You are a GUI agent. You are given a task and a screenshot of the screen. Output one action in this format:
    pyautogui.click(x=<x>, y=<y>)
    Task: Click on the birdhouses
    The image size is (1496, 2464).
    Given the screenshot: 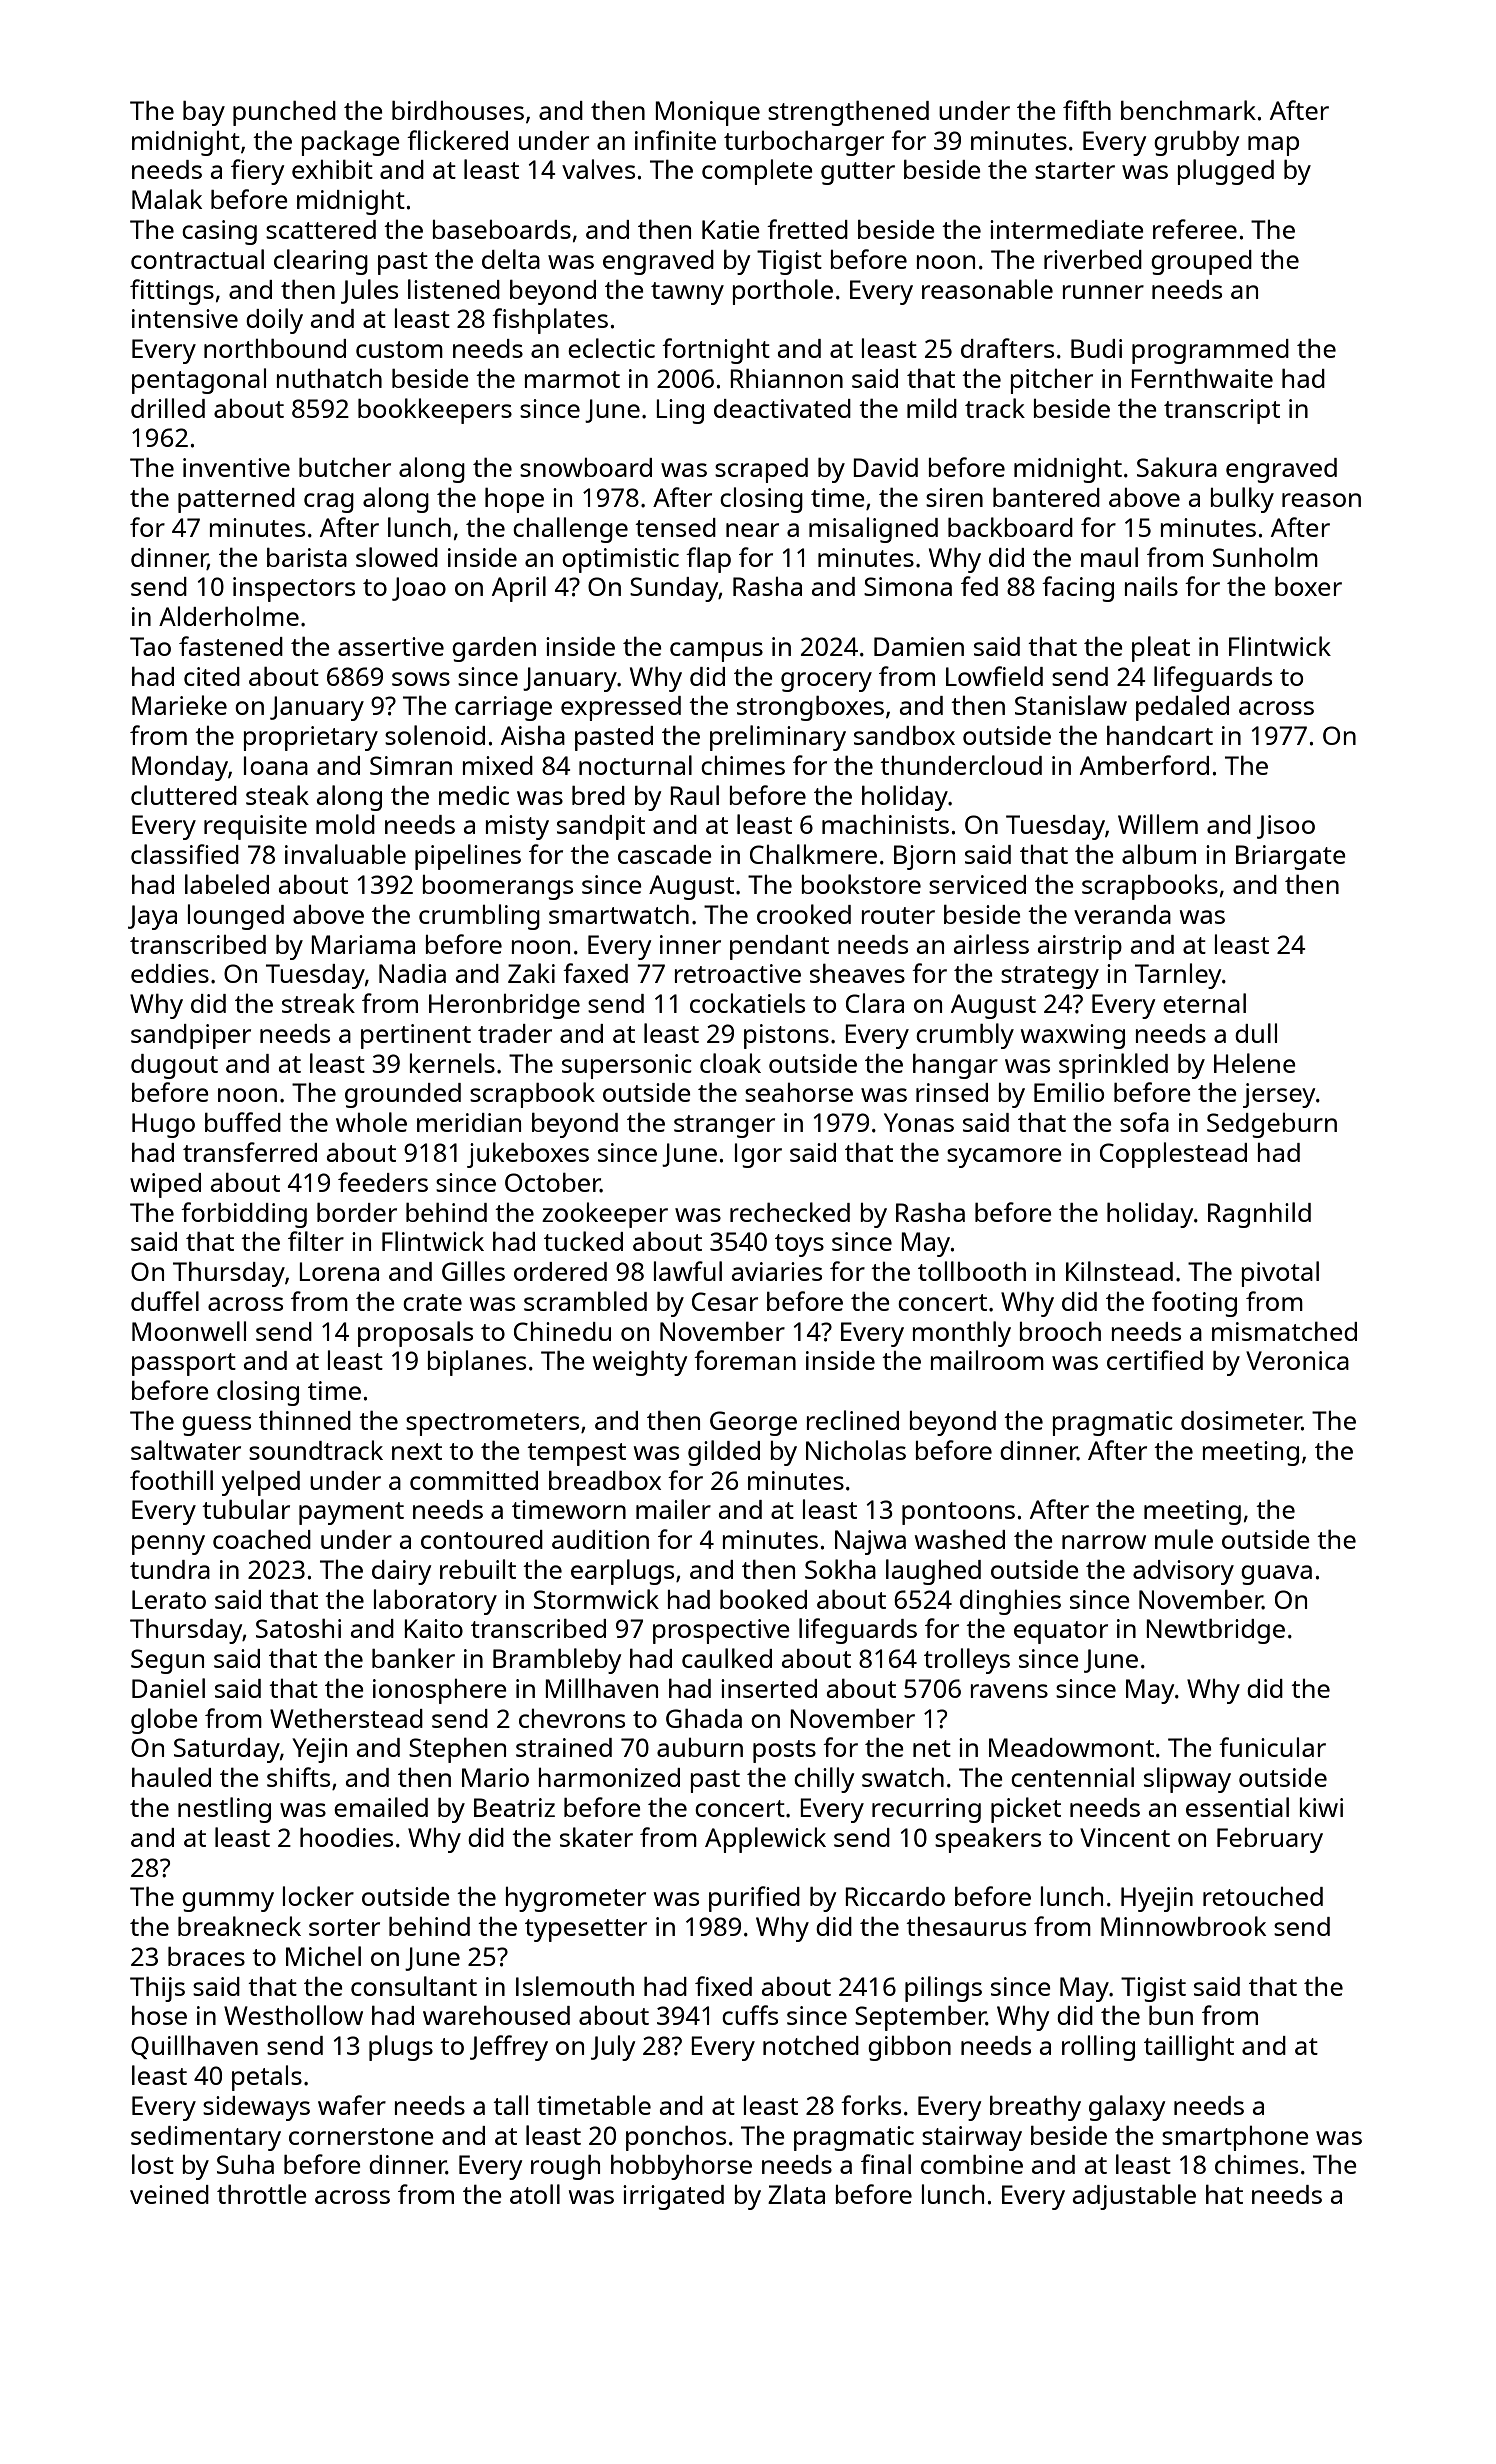 What is the action you would take?
    pyautogui.click(x=458, y=110)
